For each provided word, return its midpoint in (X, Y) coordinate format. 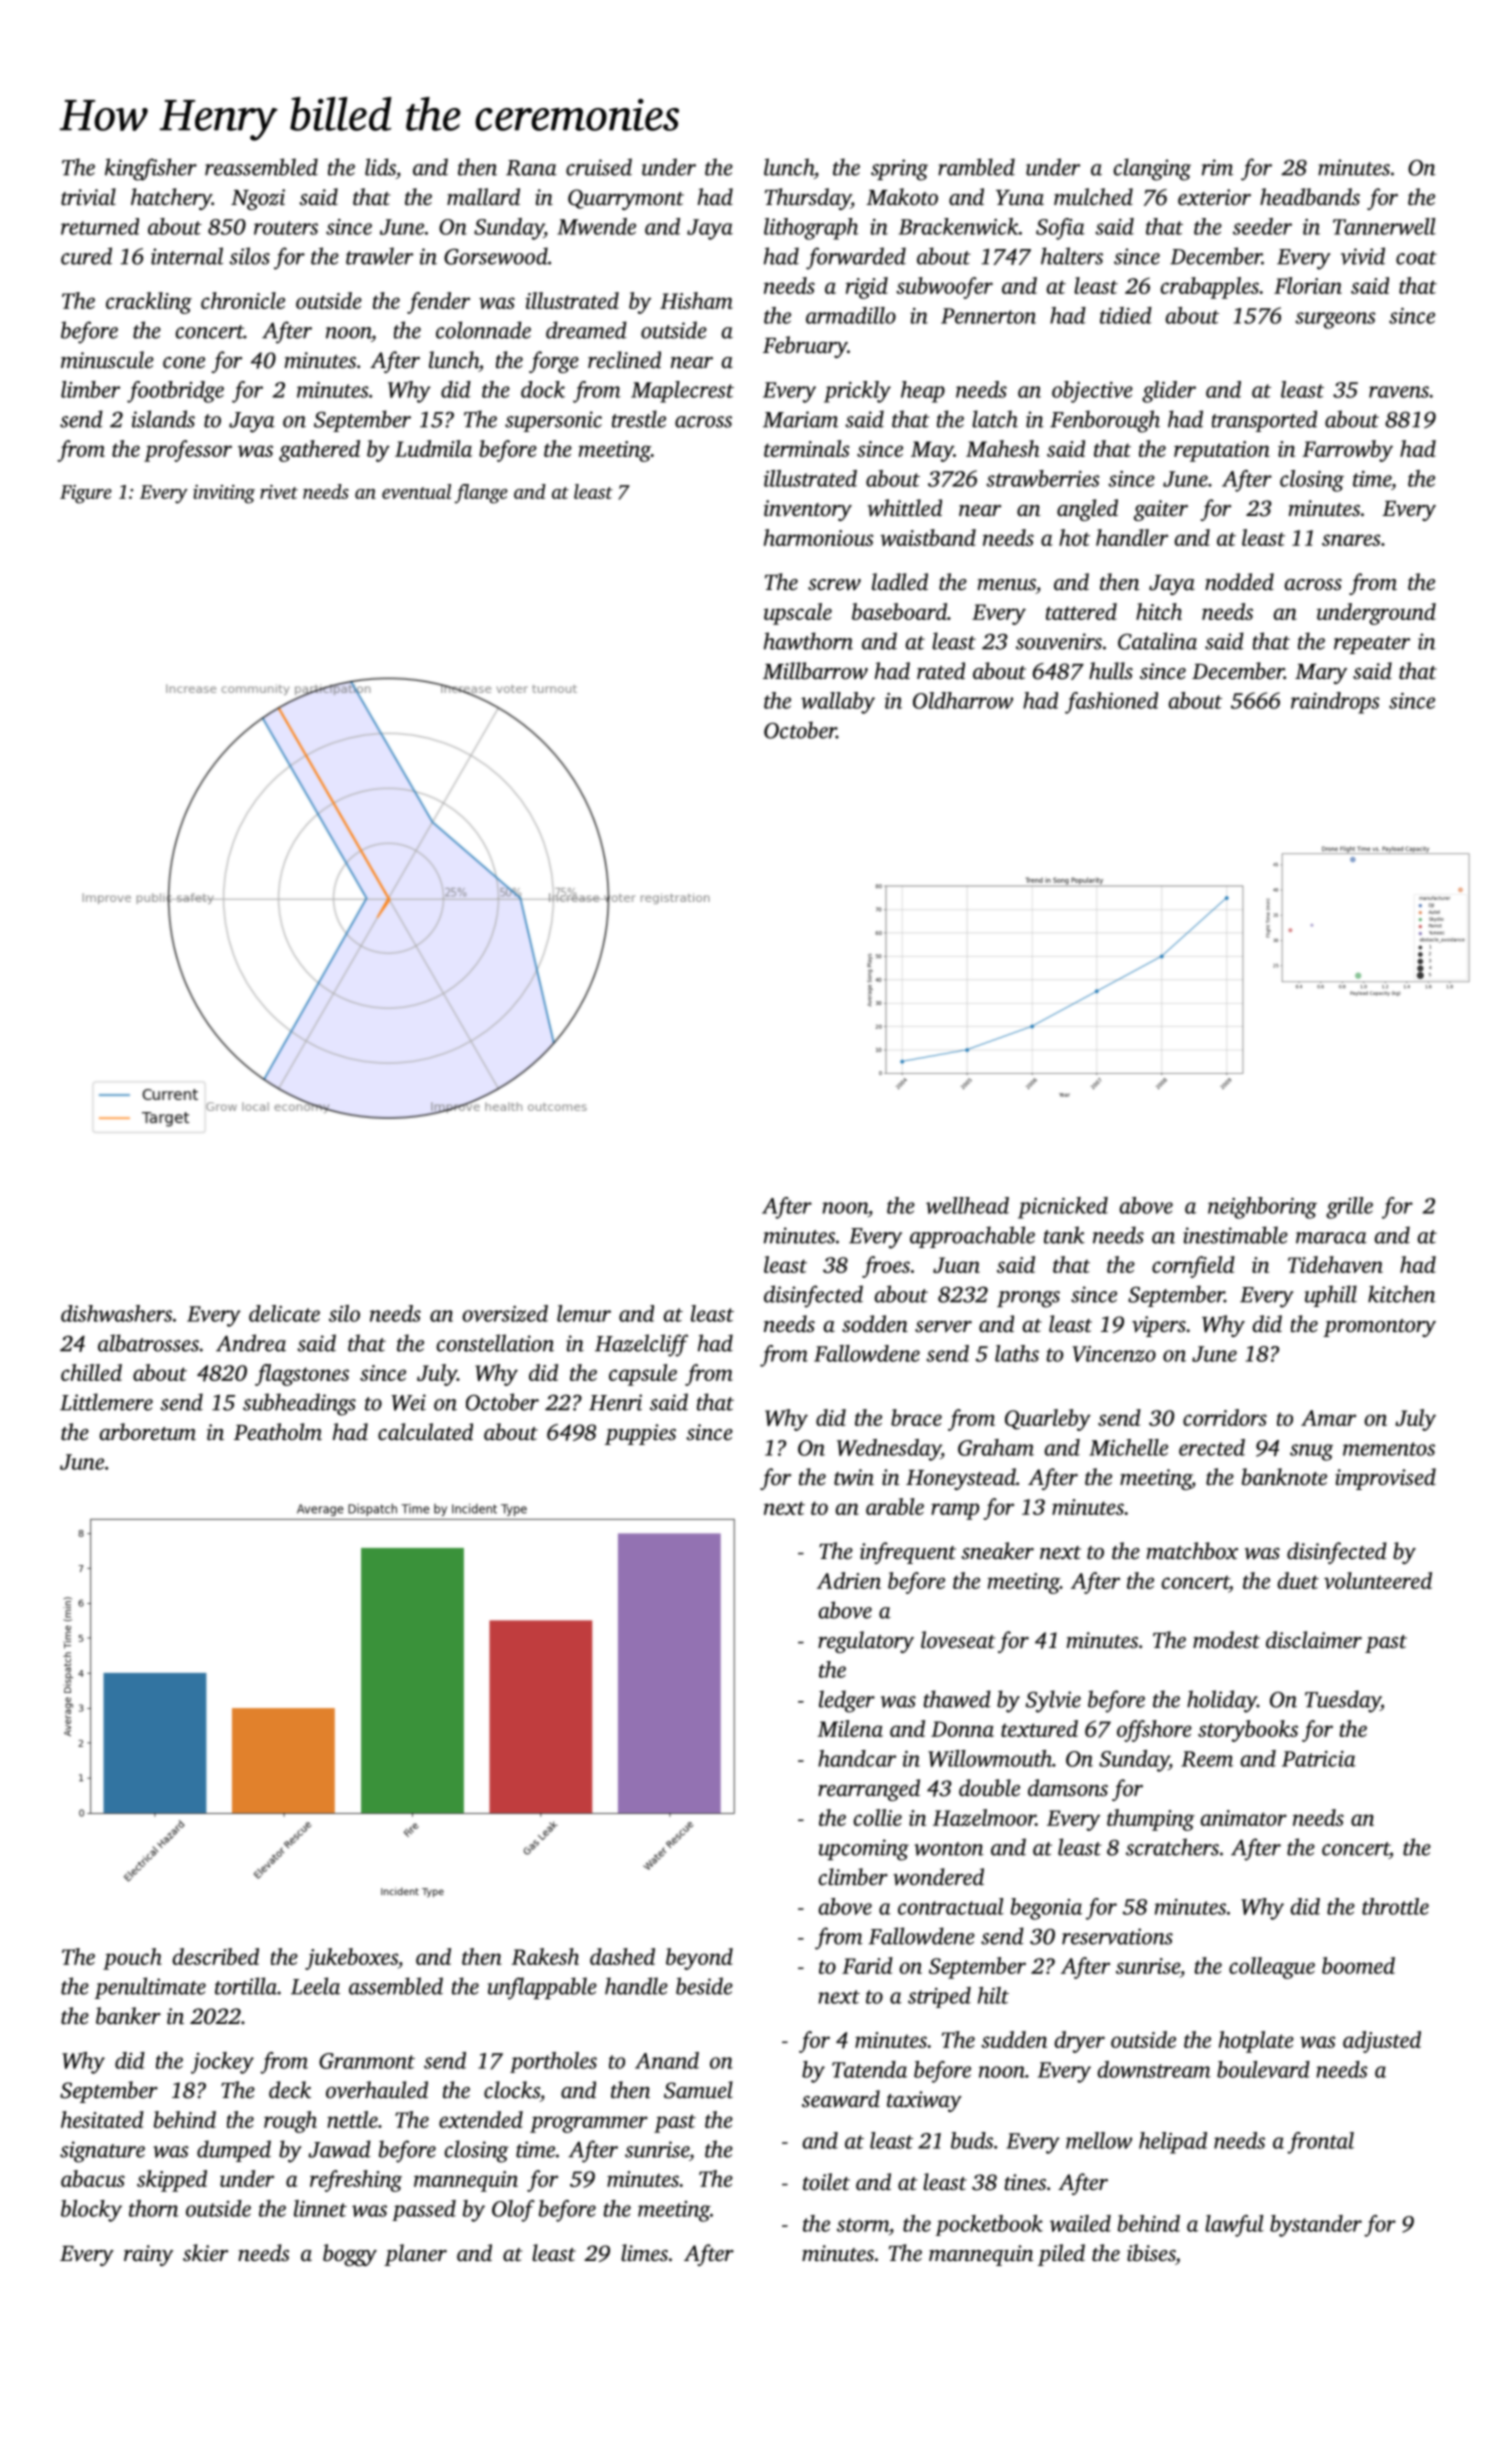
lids (380, 167)
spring (899, 170)
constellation (495, 1343)
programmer (589, 2124)
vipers (1159, 1326)
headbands (1310, 197)
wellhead (967, 1205)
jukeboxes (351, 1959)
